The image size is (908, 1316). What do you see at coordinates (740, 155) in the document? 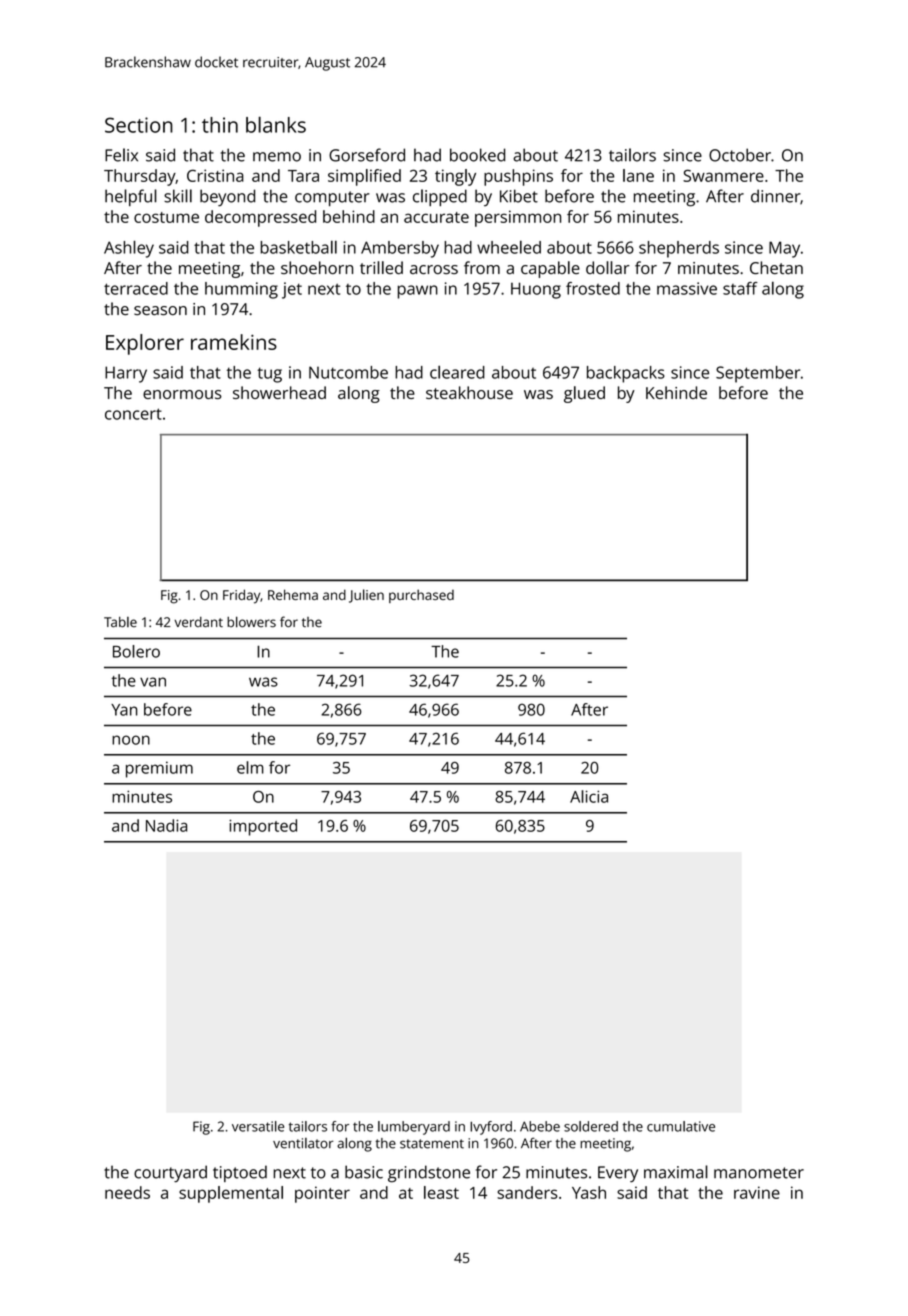
I see `October` at bounding box center [740, 155].
